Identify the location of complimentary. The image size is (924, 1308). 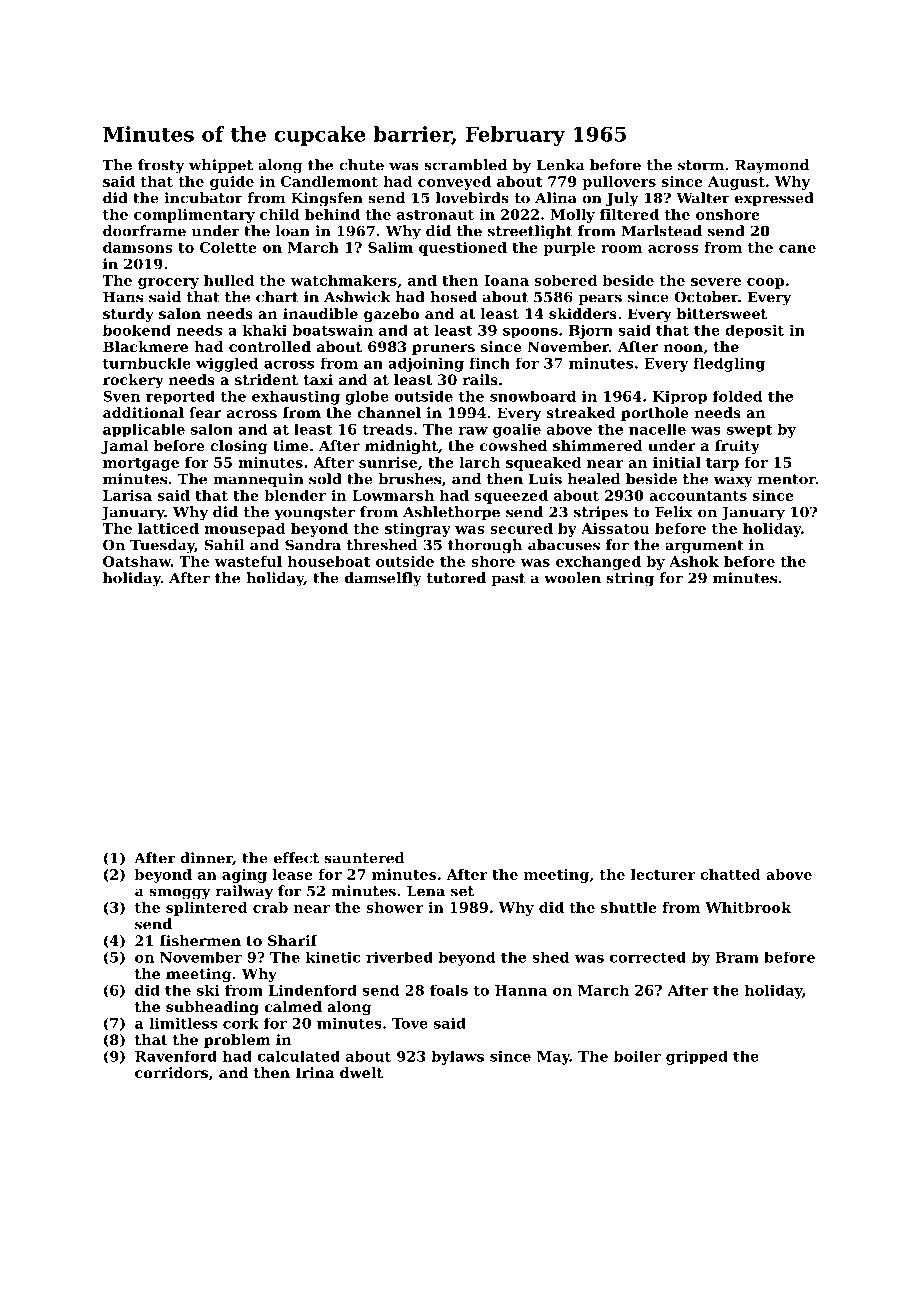
(194, 216).
